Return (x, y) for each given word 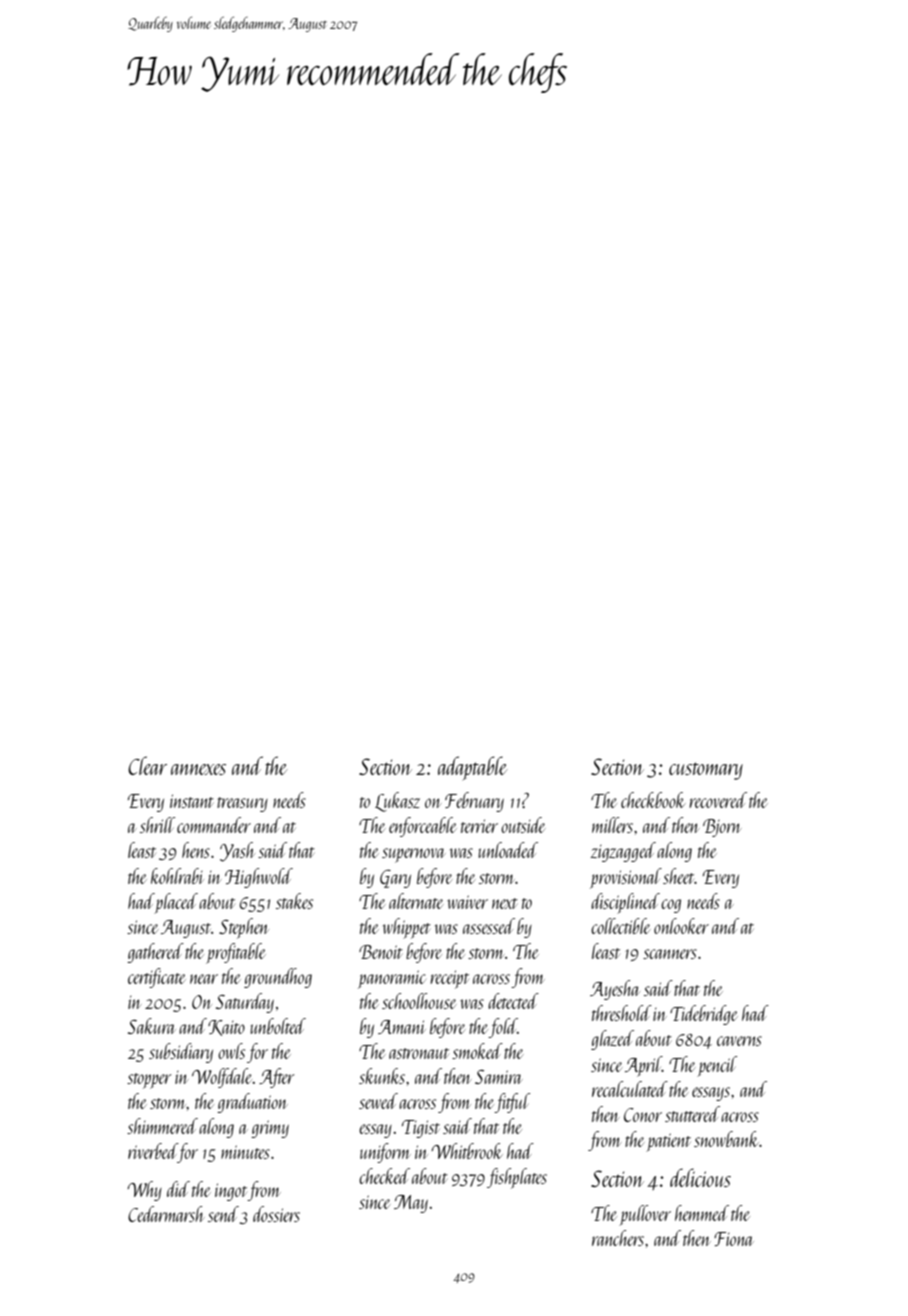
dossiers (276, 1214)
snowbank (726, 1139)
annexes (198, 769)
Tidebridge (704, 1015)
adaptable (472, 768)
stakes (294, 901)
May (411, 1204)
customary (706, 771)
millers (612, 825)
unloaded (508, 850)
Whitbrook (467, 1151)
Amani (402, 1027)
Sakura (152, 1026)
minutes (245, 1152)
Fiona (734, 1239)
